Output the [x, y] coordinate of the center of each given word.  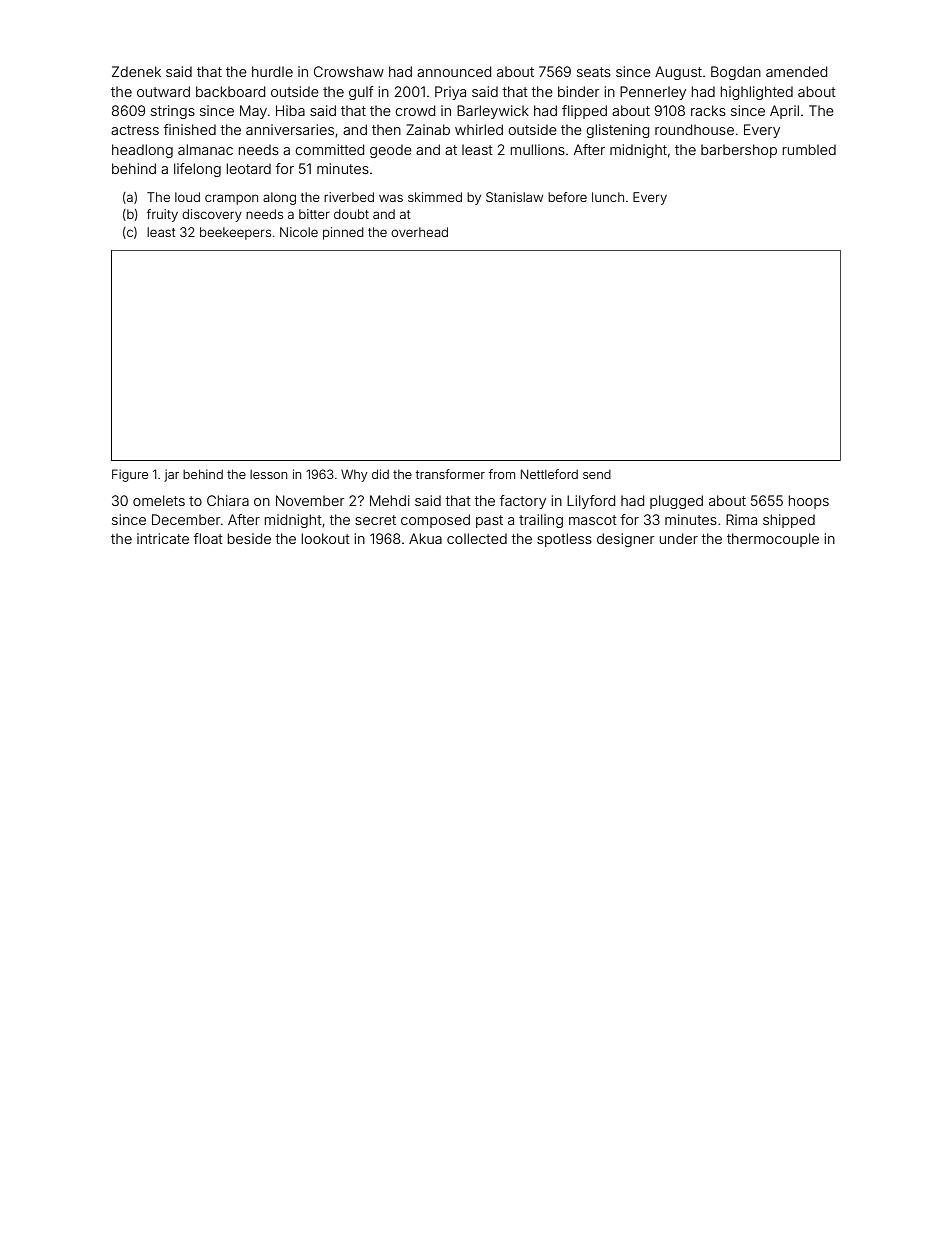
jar [171, 475]
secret [375, 520]
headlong [142, 151]
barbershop [739, 151]
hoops [809, 502]
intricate [163, 538]
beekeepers [235, 233]
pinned [343, 233]
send [597, 474]
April [784, 112]
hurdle [272, 71]
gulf [361, 93]
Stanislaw [514, 197]
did [380, 474]
